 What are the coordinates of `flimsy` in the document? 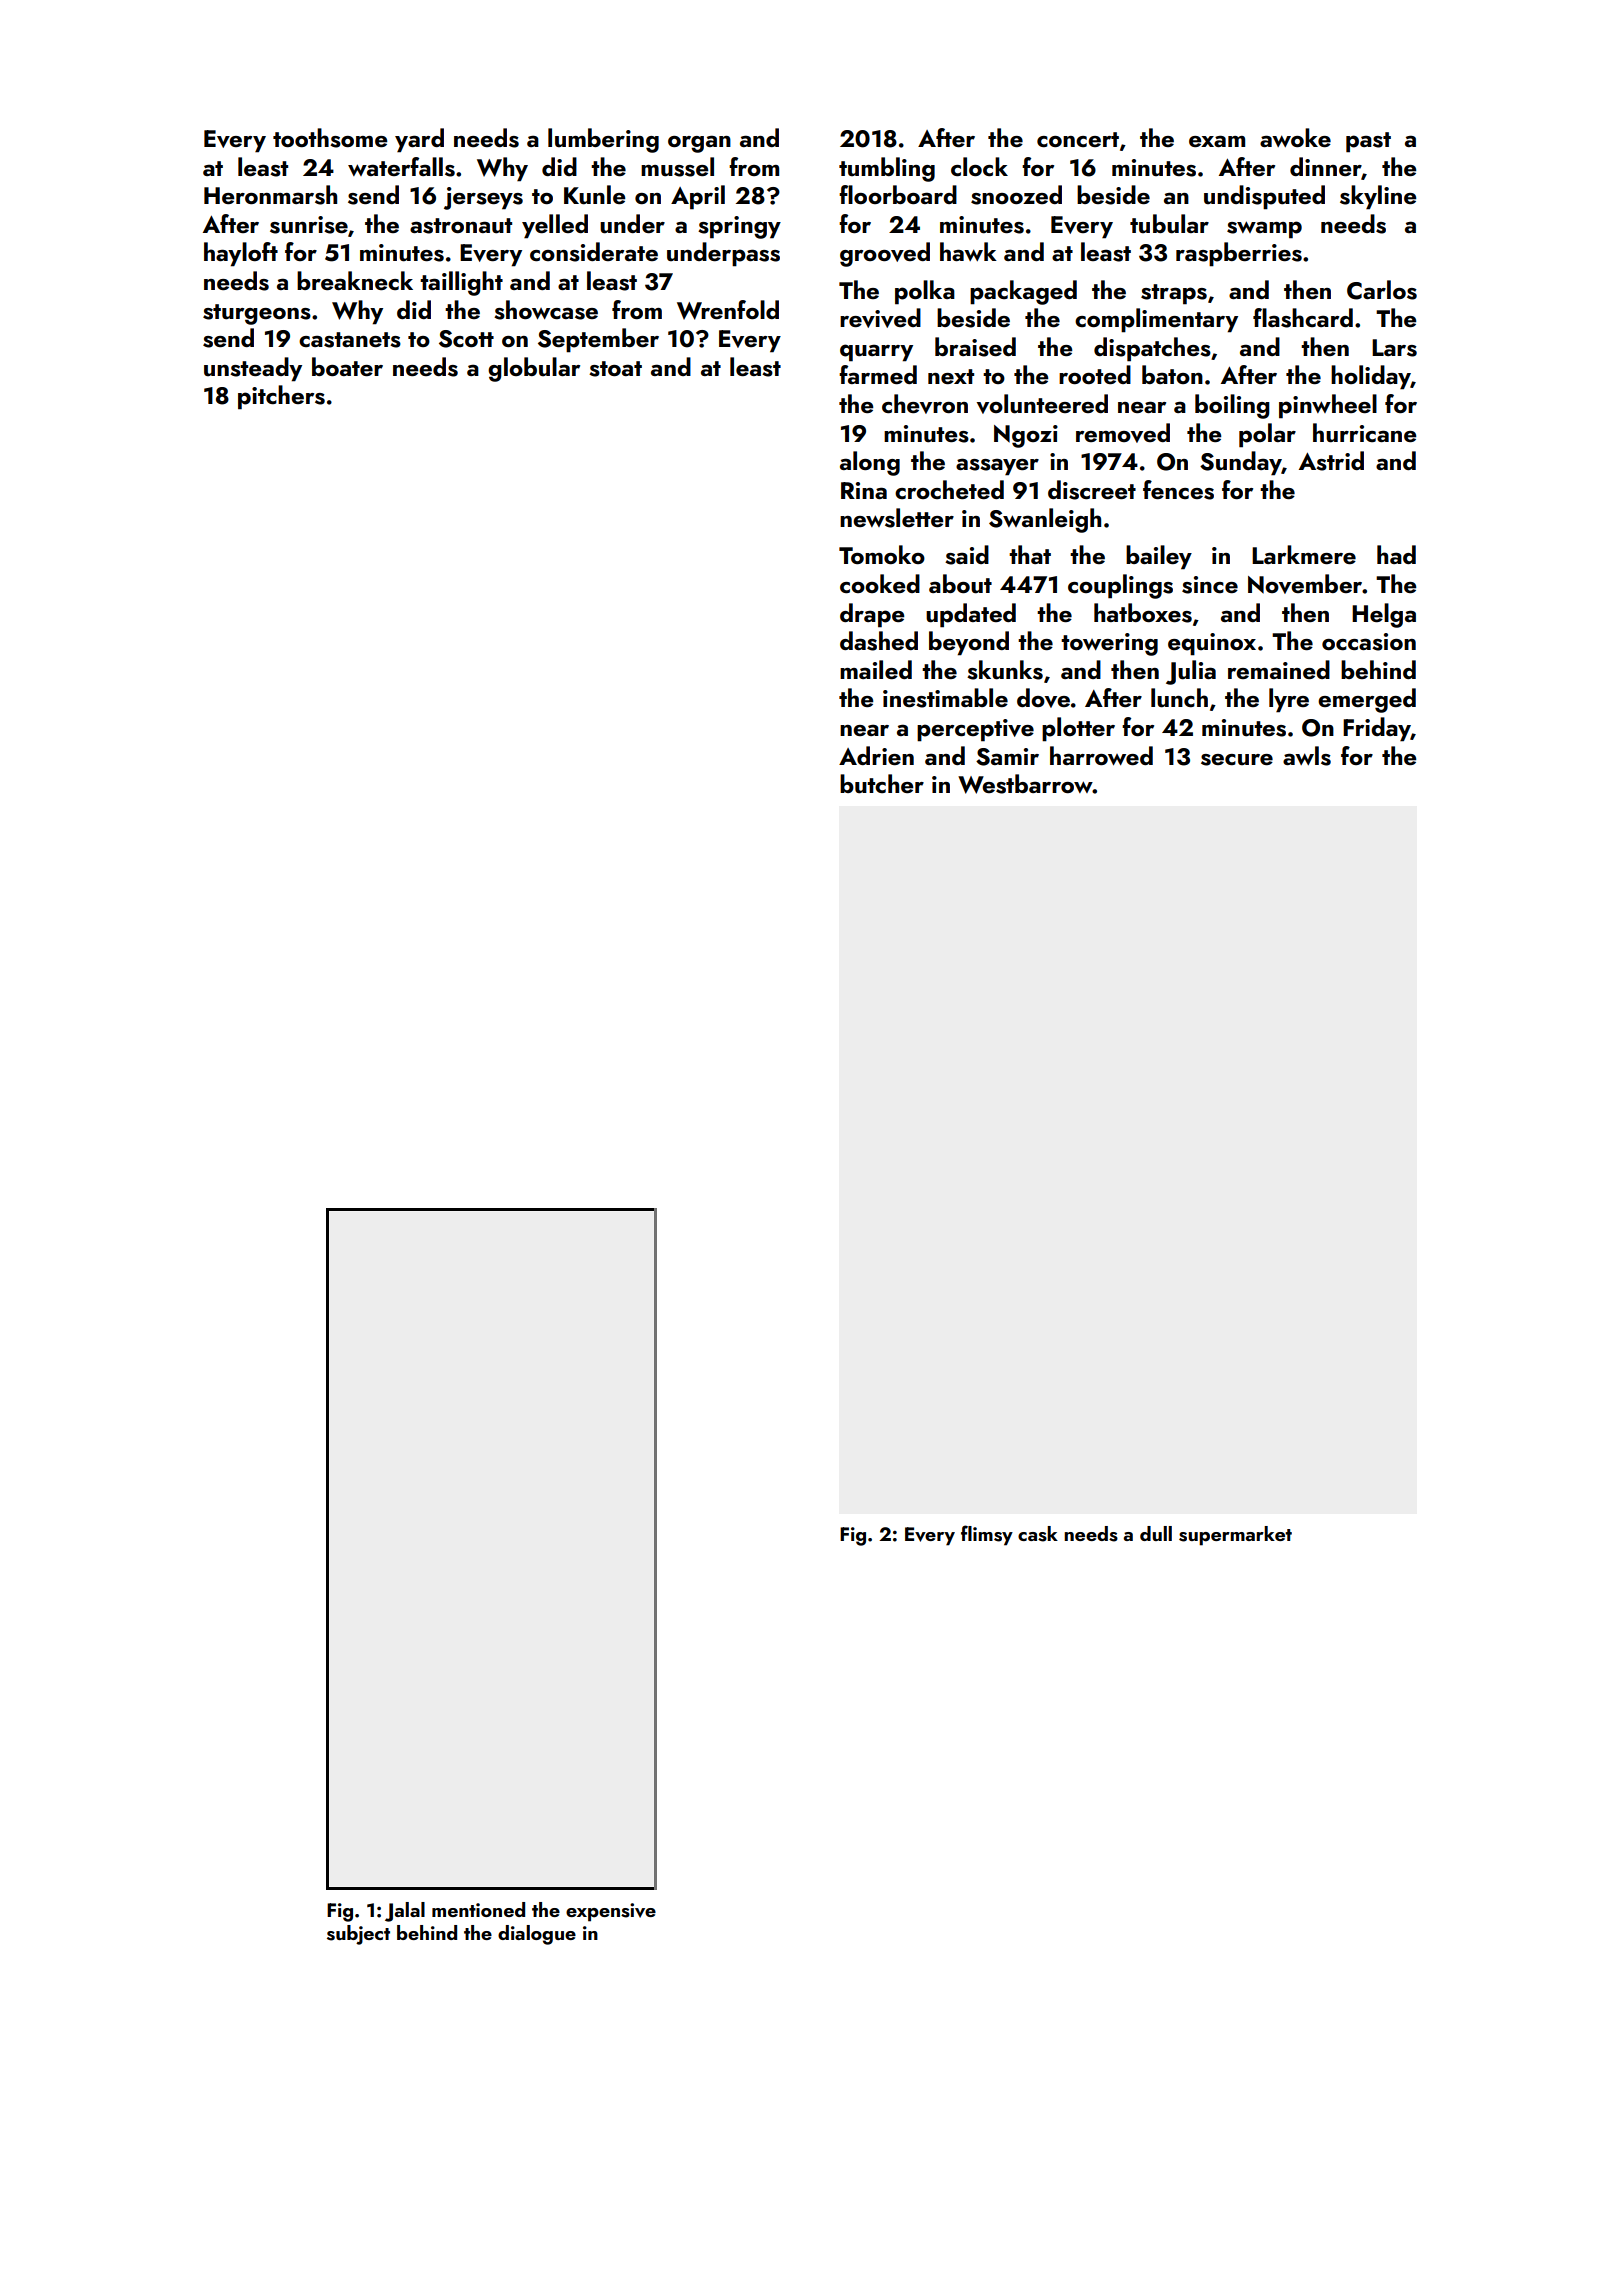 It's located at (987, 1535).
